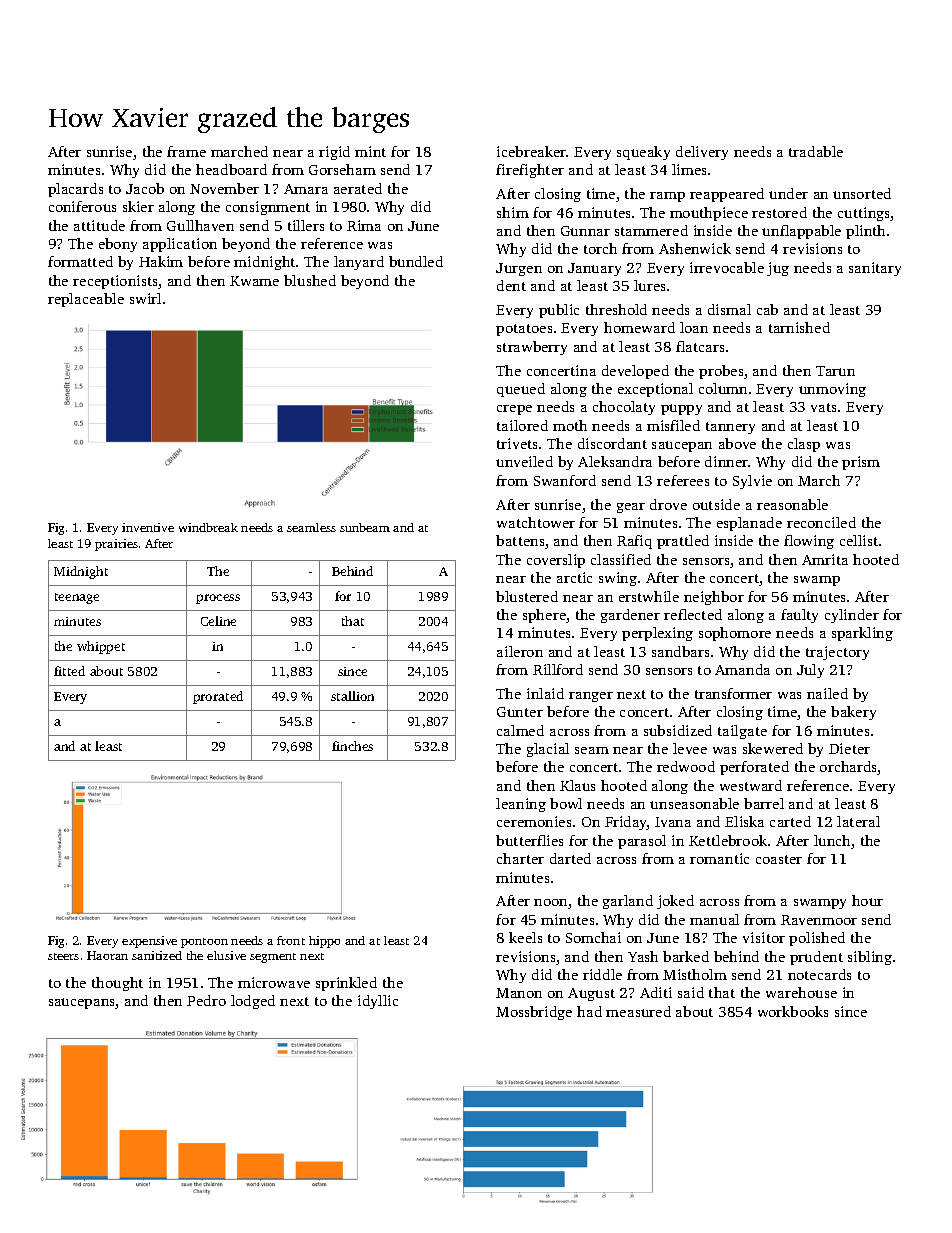  What do you see at coordinates (825, 559) in the screenshot?
I see `Amrita` at bounding box center [825, 559].
